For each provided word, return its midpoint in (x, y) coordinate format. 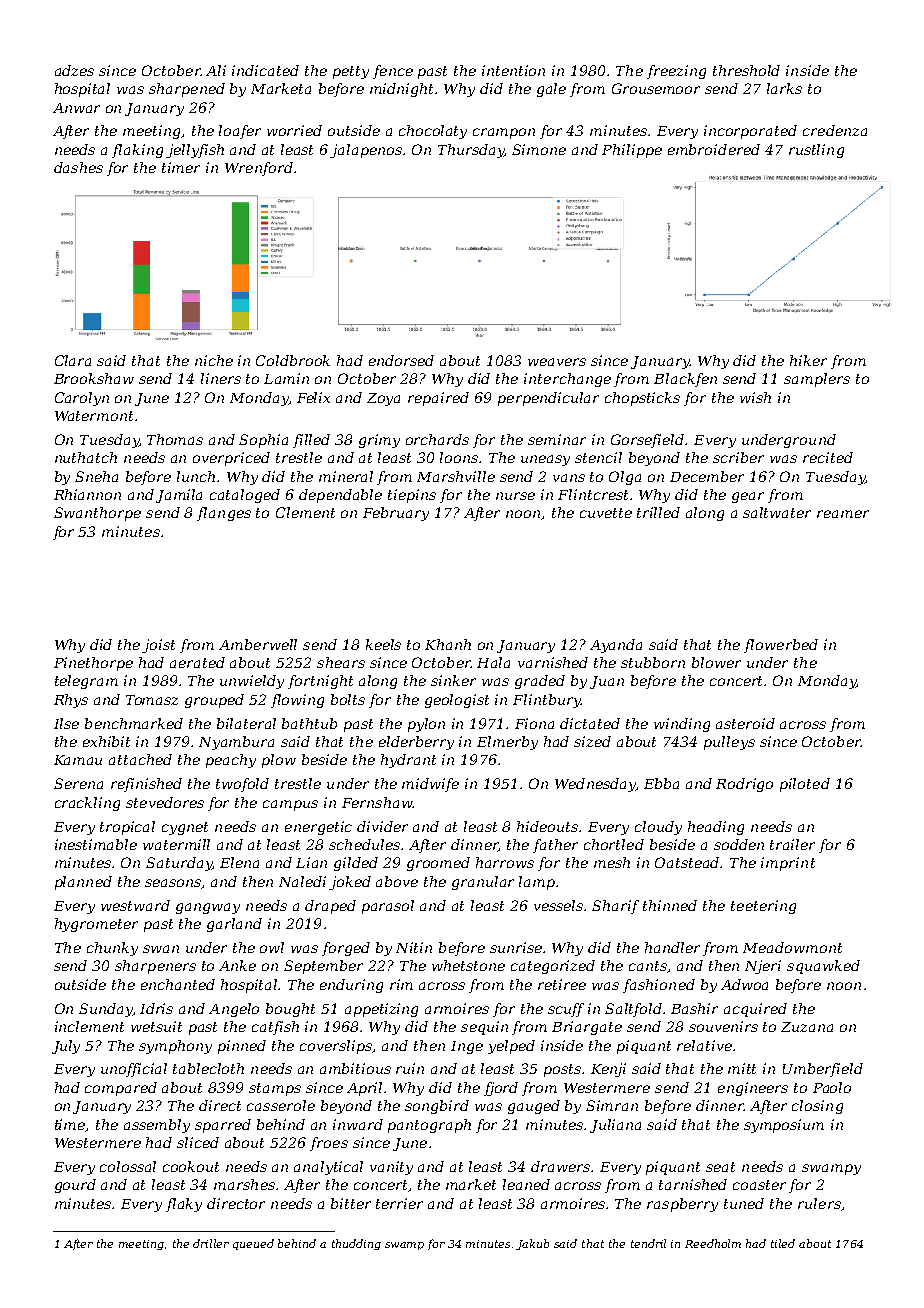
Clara (73, 360)
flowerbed (781, 646)
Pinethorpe (93, 664)
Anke (237, 965)
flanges (224, 514)
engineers (753, 1089)
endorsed (401, 360)
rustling (816, 151)
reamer (843, 514)
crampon (504, 133)
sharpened (187, 90)
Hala (493, 662)
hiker (808, 360)
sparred (223, 1126)
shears (341, 662)
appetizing (381, 1010)
